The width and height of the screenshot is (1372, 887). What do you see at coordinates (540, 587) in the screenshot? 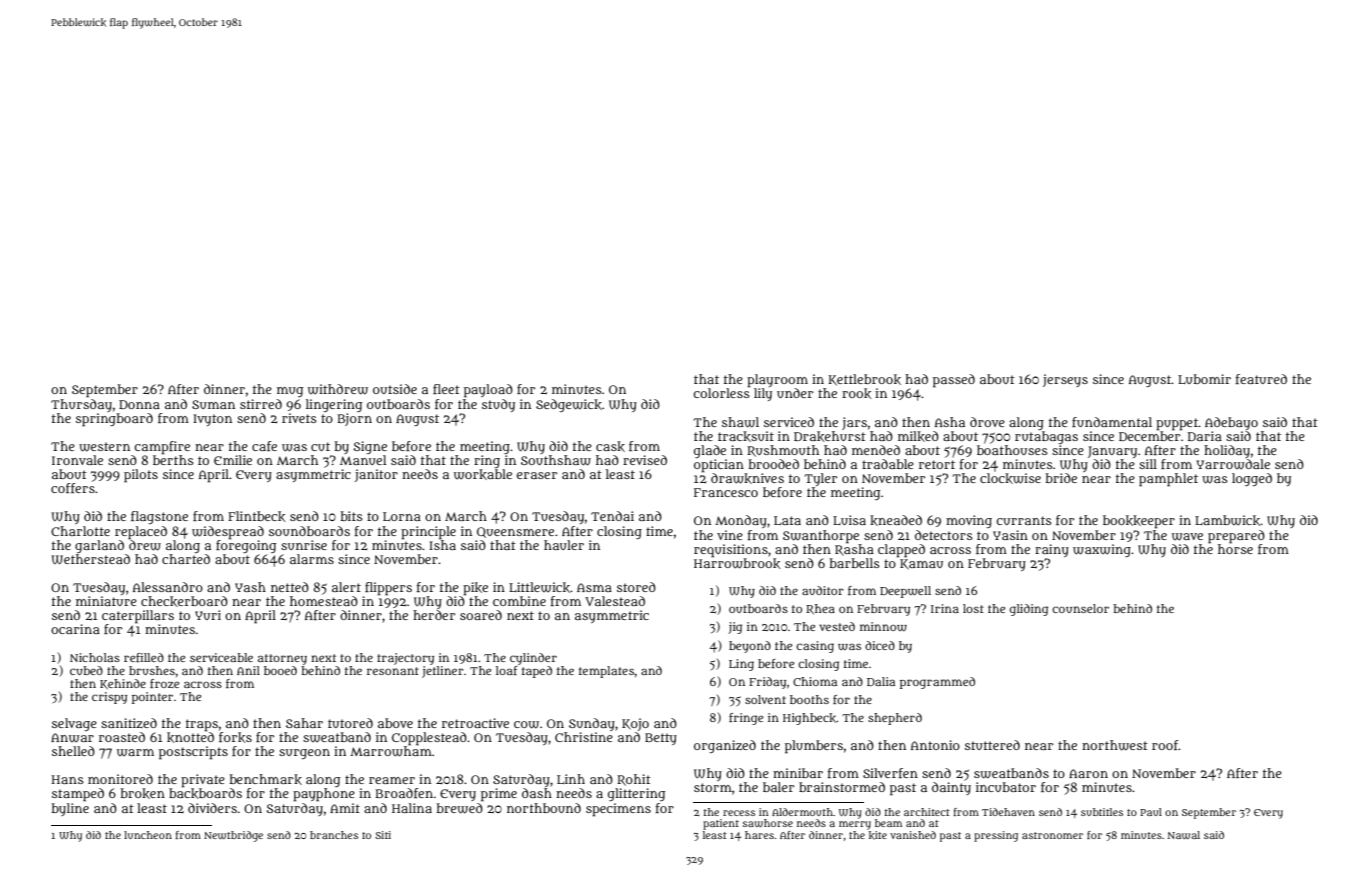
I see `Littlewick` at bounding box center [540, 587].
